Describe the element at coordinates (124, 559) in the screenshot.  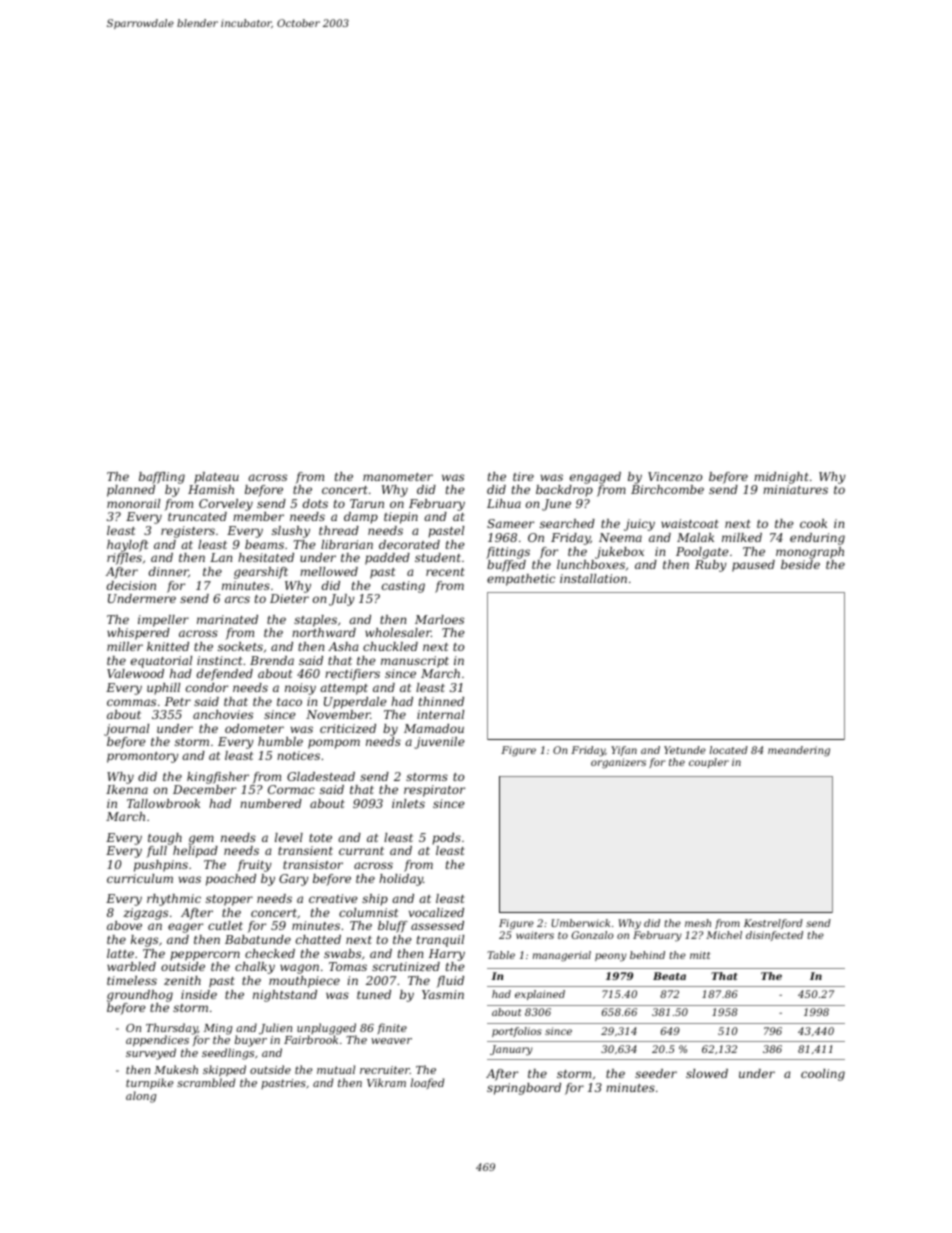
I see `riffles` at that location.
